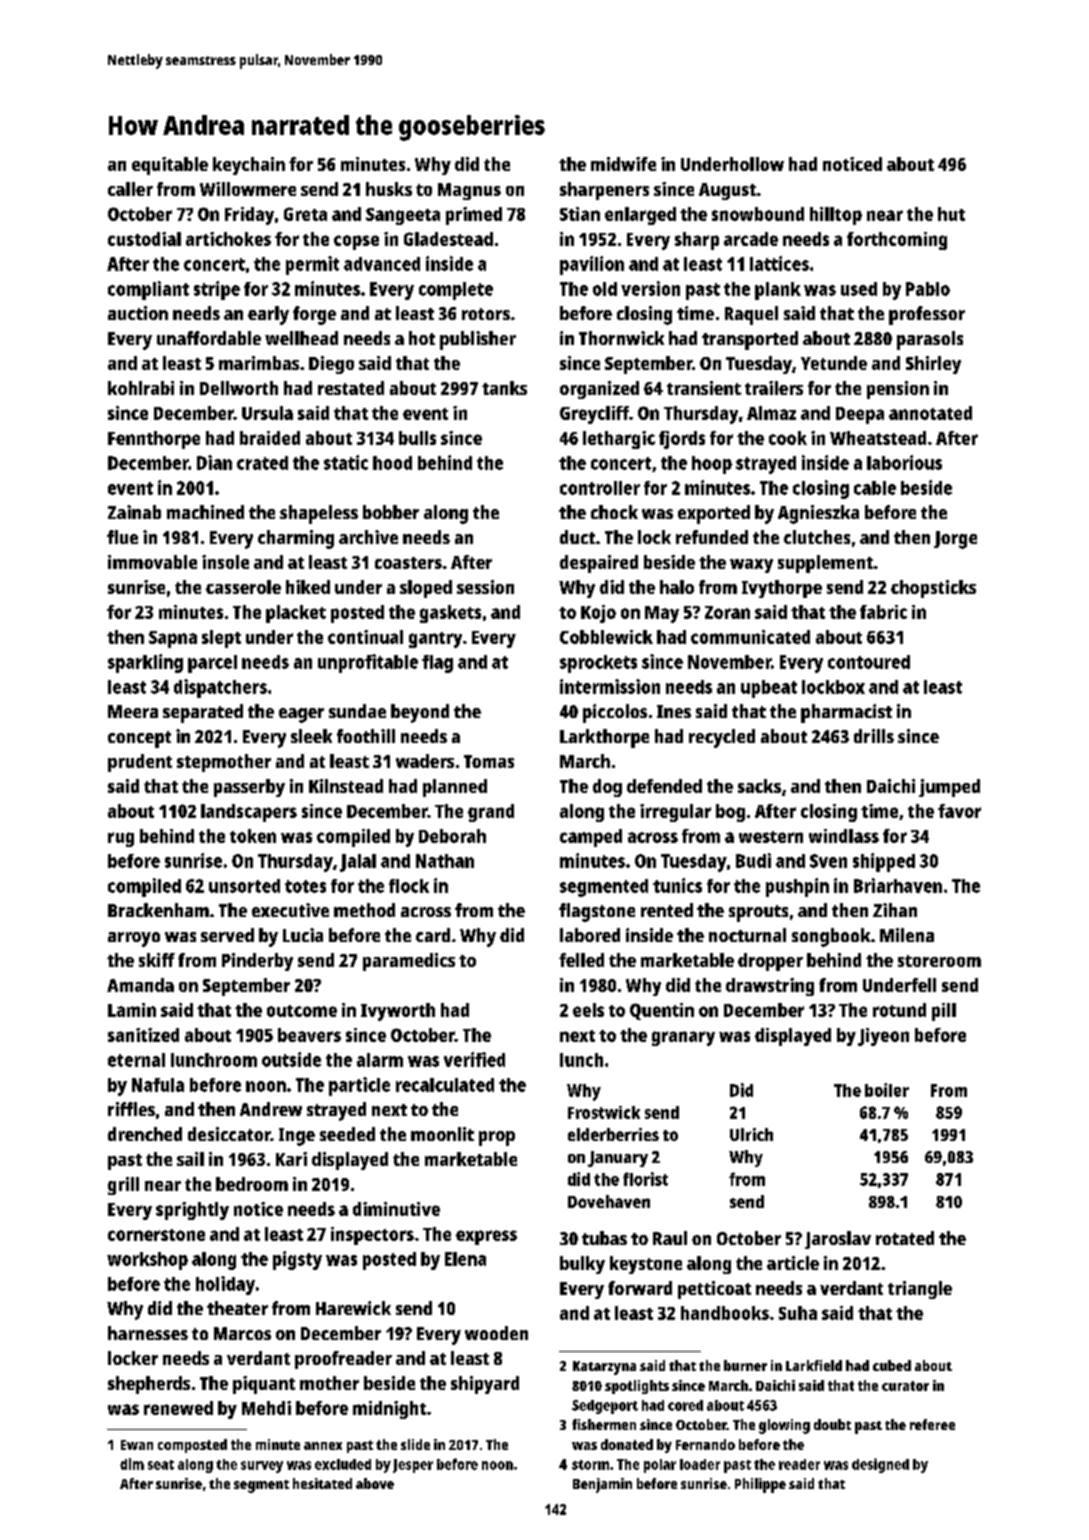  Describe the element at coordinates (782, 589) in the page. I see `Ivythorpe` at that location.
